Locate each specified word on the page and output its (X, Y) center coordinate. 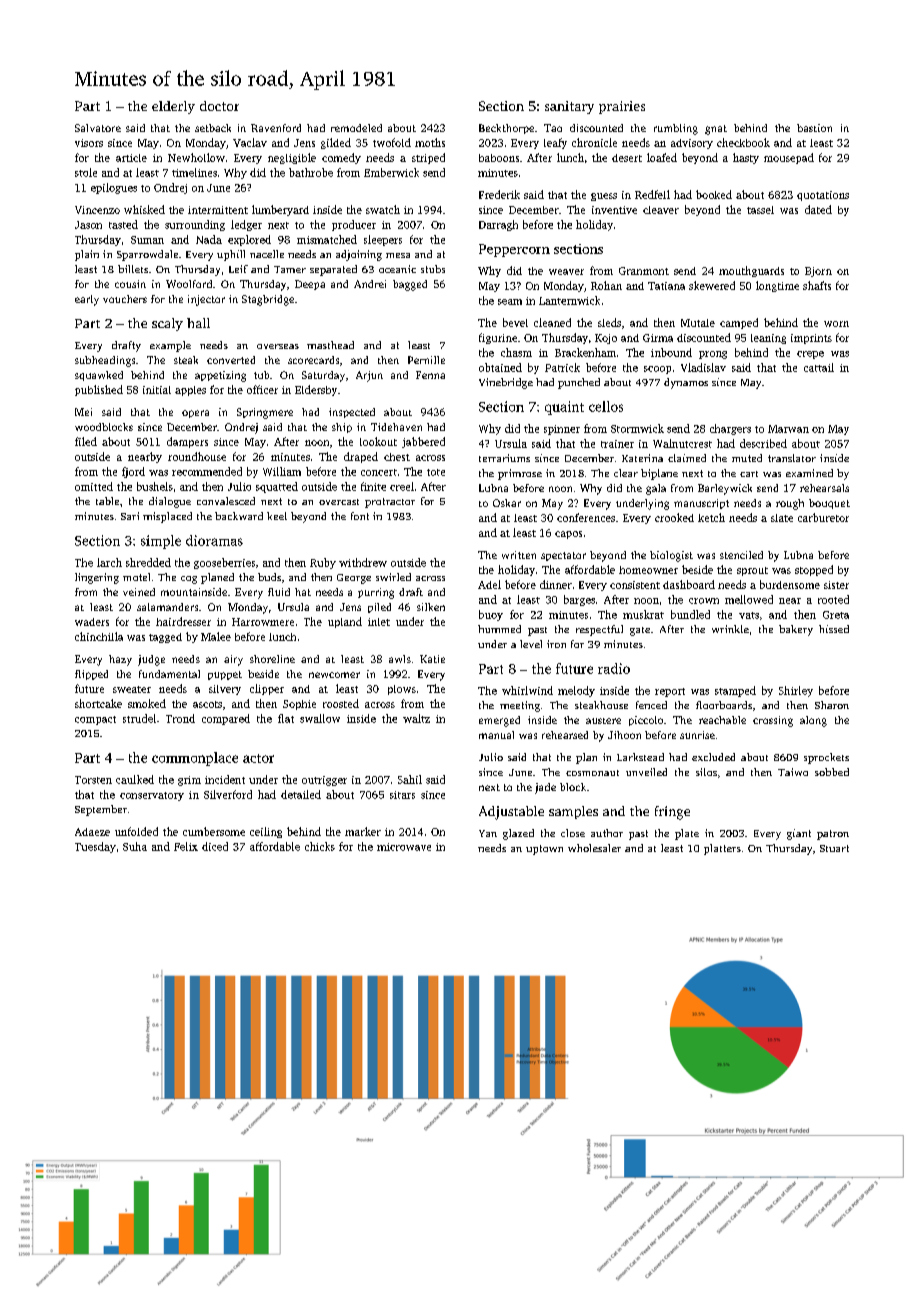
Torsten (93, 780)
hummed (499, 629)
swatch (383, 209)
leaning (768, 339)
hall (198, 323)
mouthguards (751, 271)
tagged (165, 638)
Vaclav (250, 142)
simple (161, 542)
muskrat (643, 614)
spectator (563, 556)
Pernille (426, 360)
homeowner (648, 570)
